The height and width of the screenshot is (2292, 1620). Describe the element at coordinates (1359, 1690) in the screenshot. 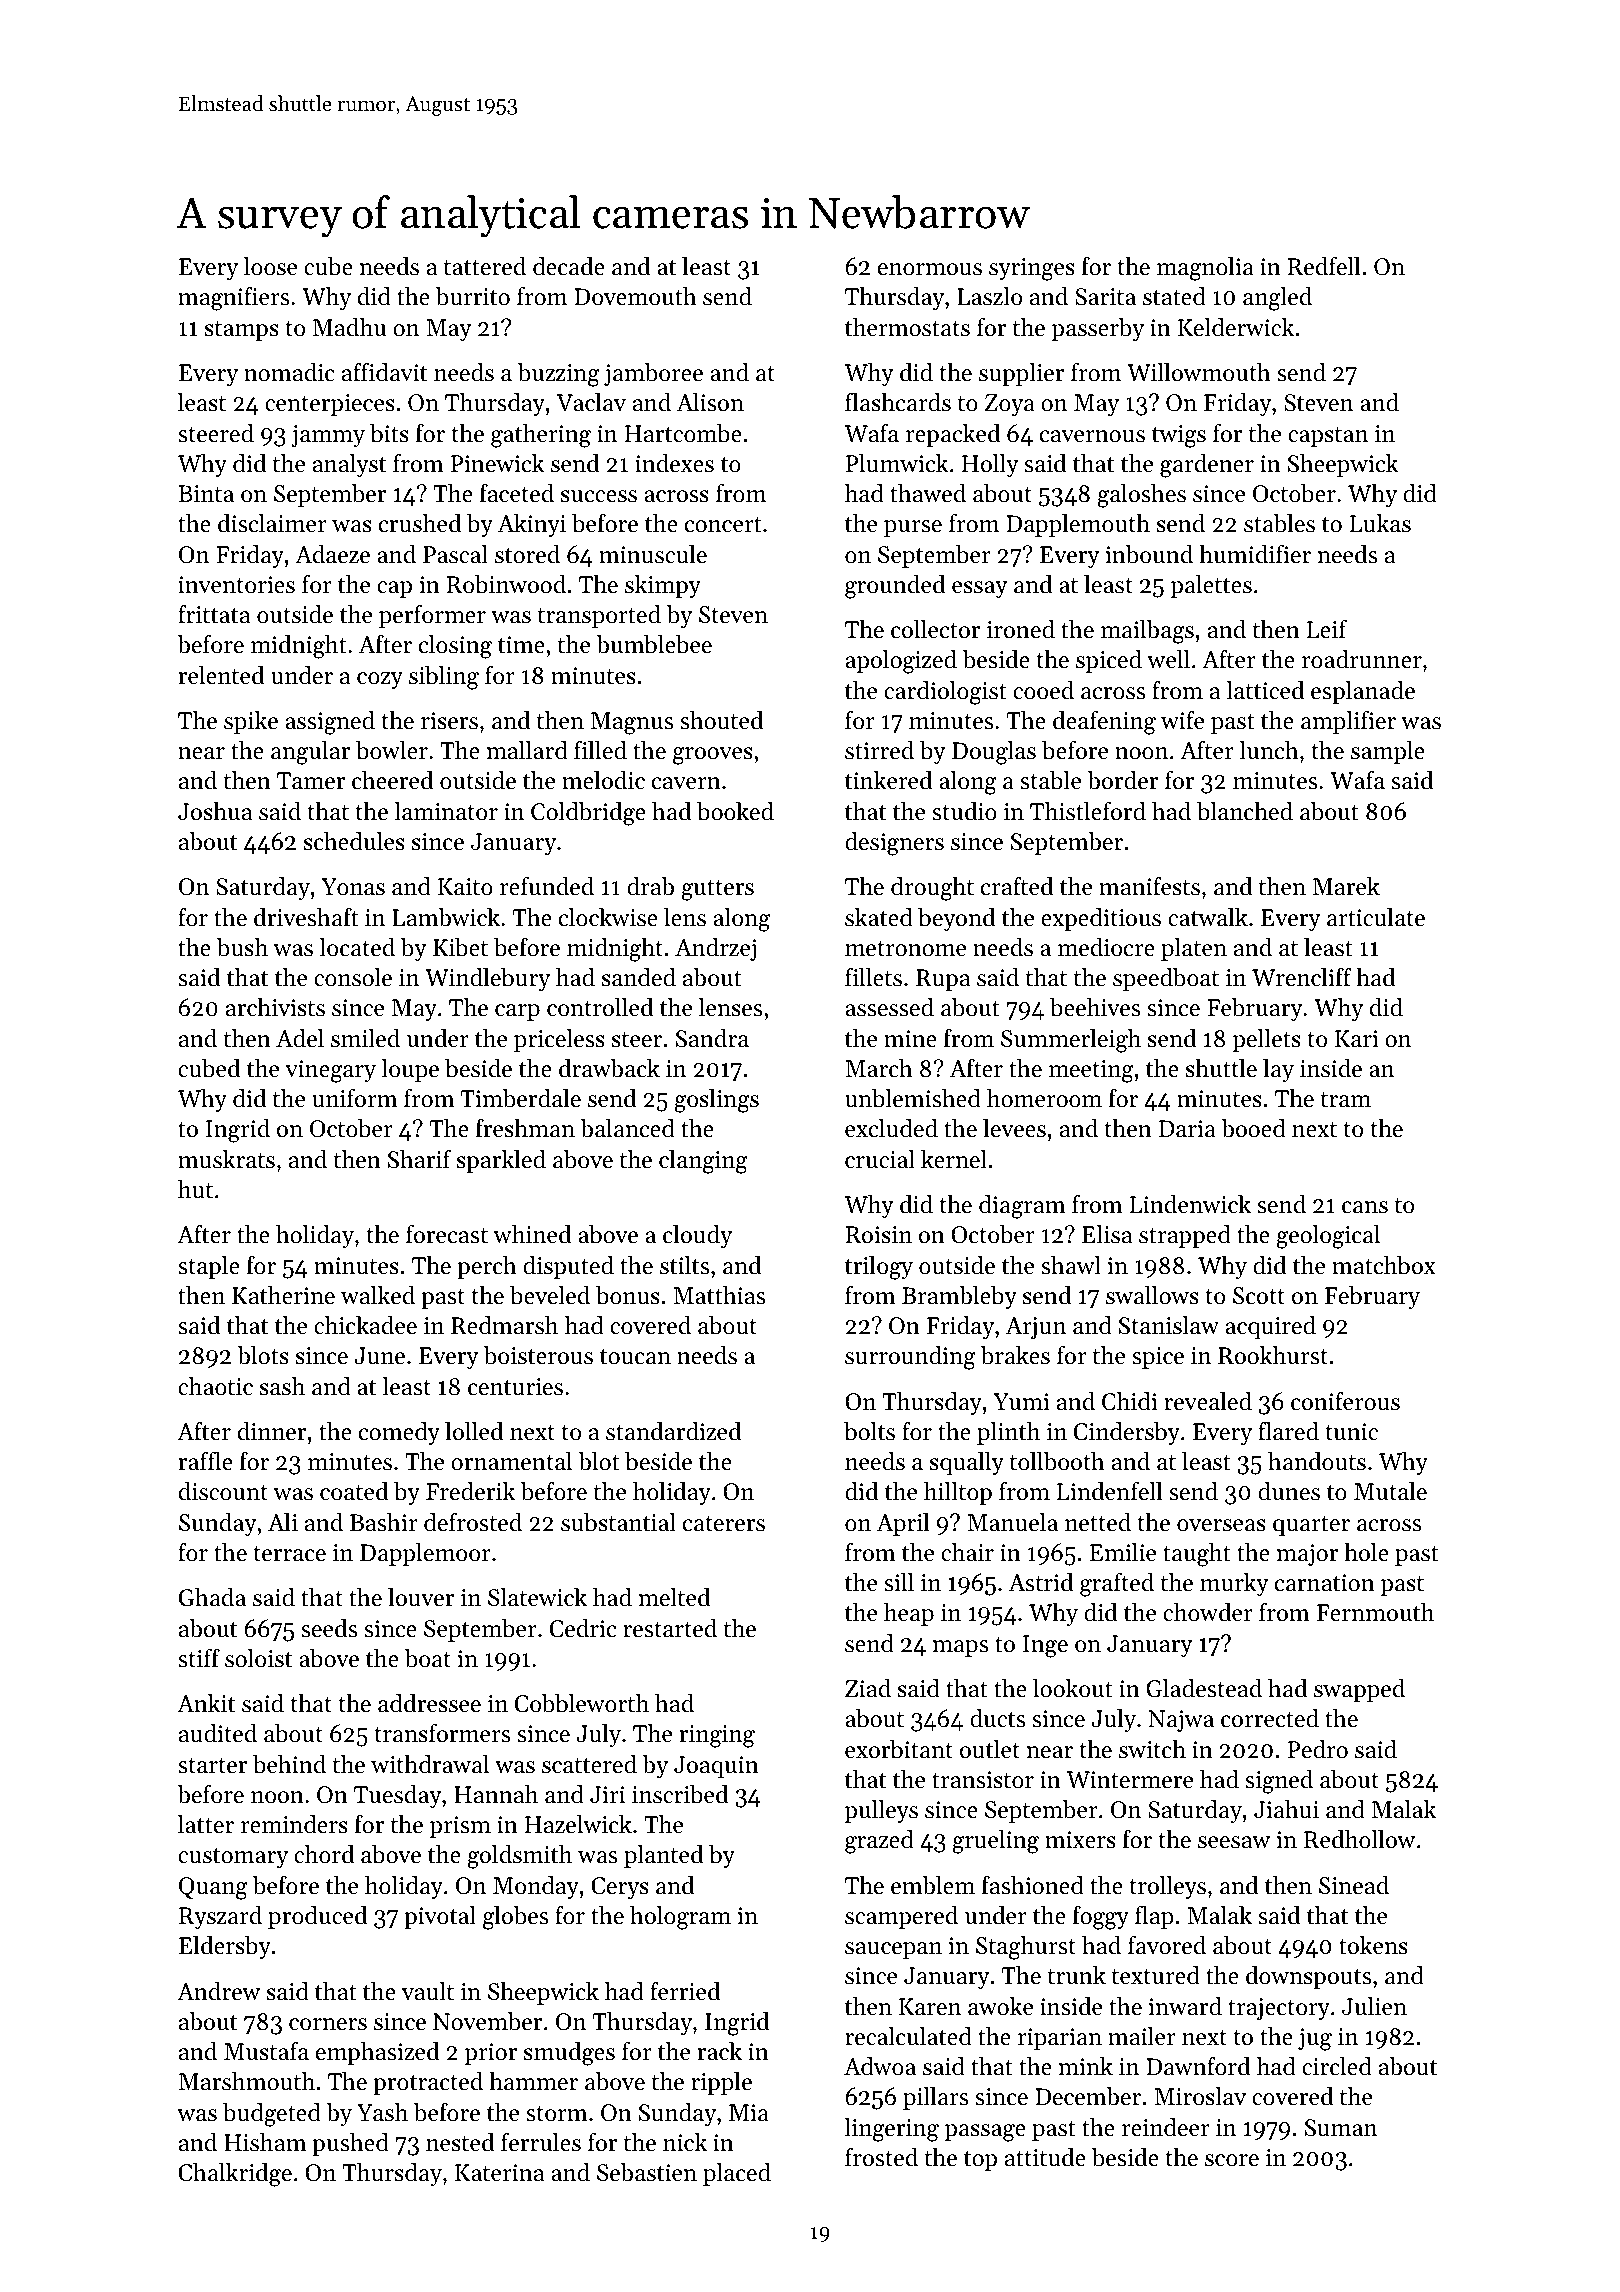

I see `swapped` at that location.
